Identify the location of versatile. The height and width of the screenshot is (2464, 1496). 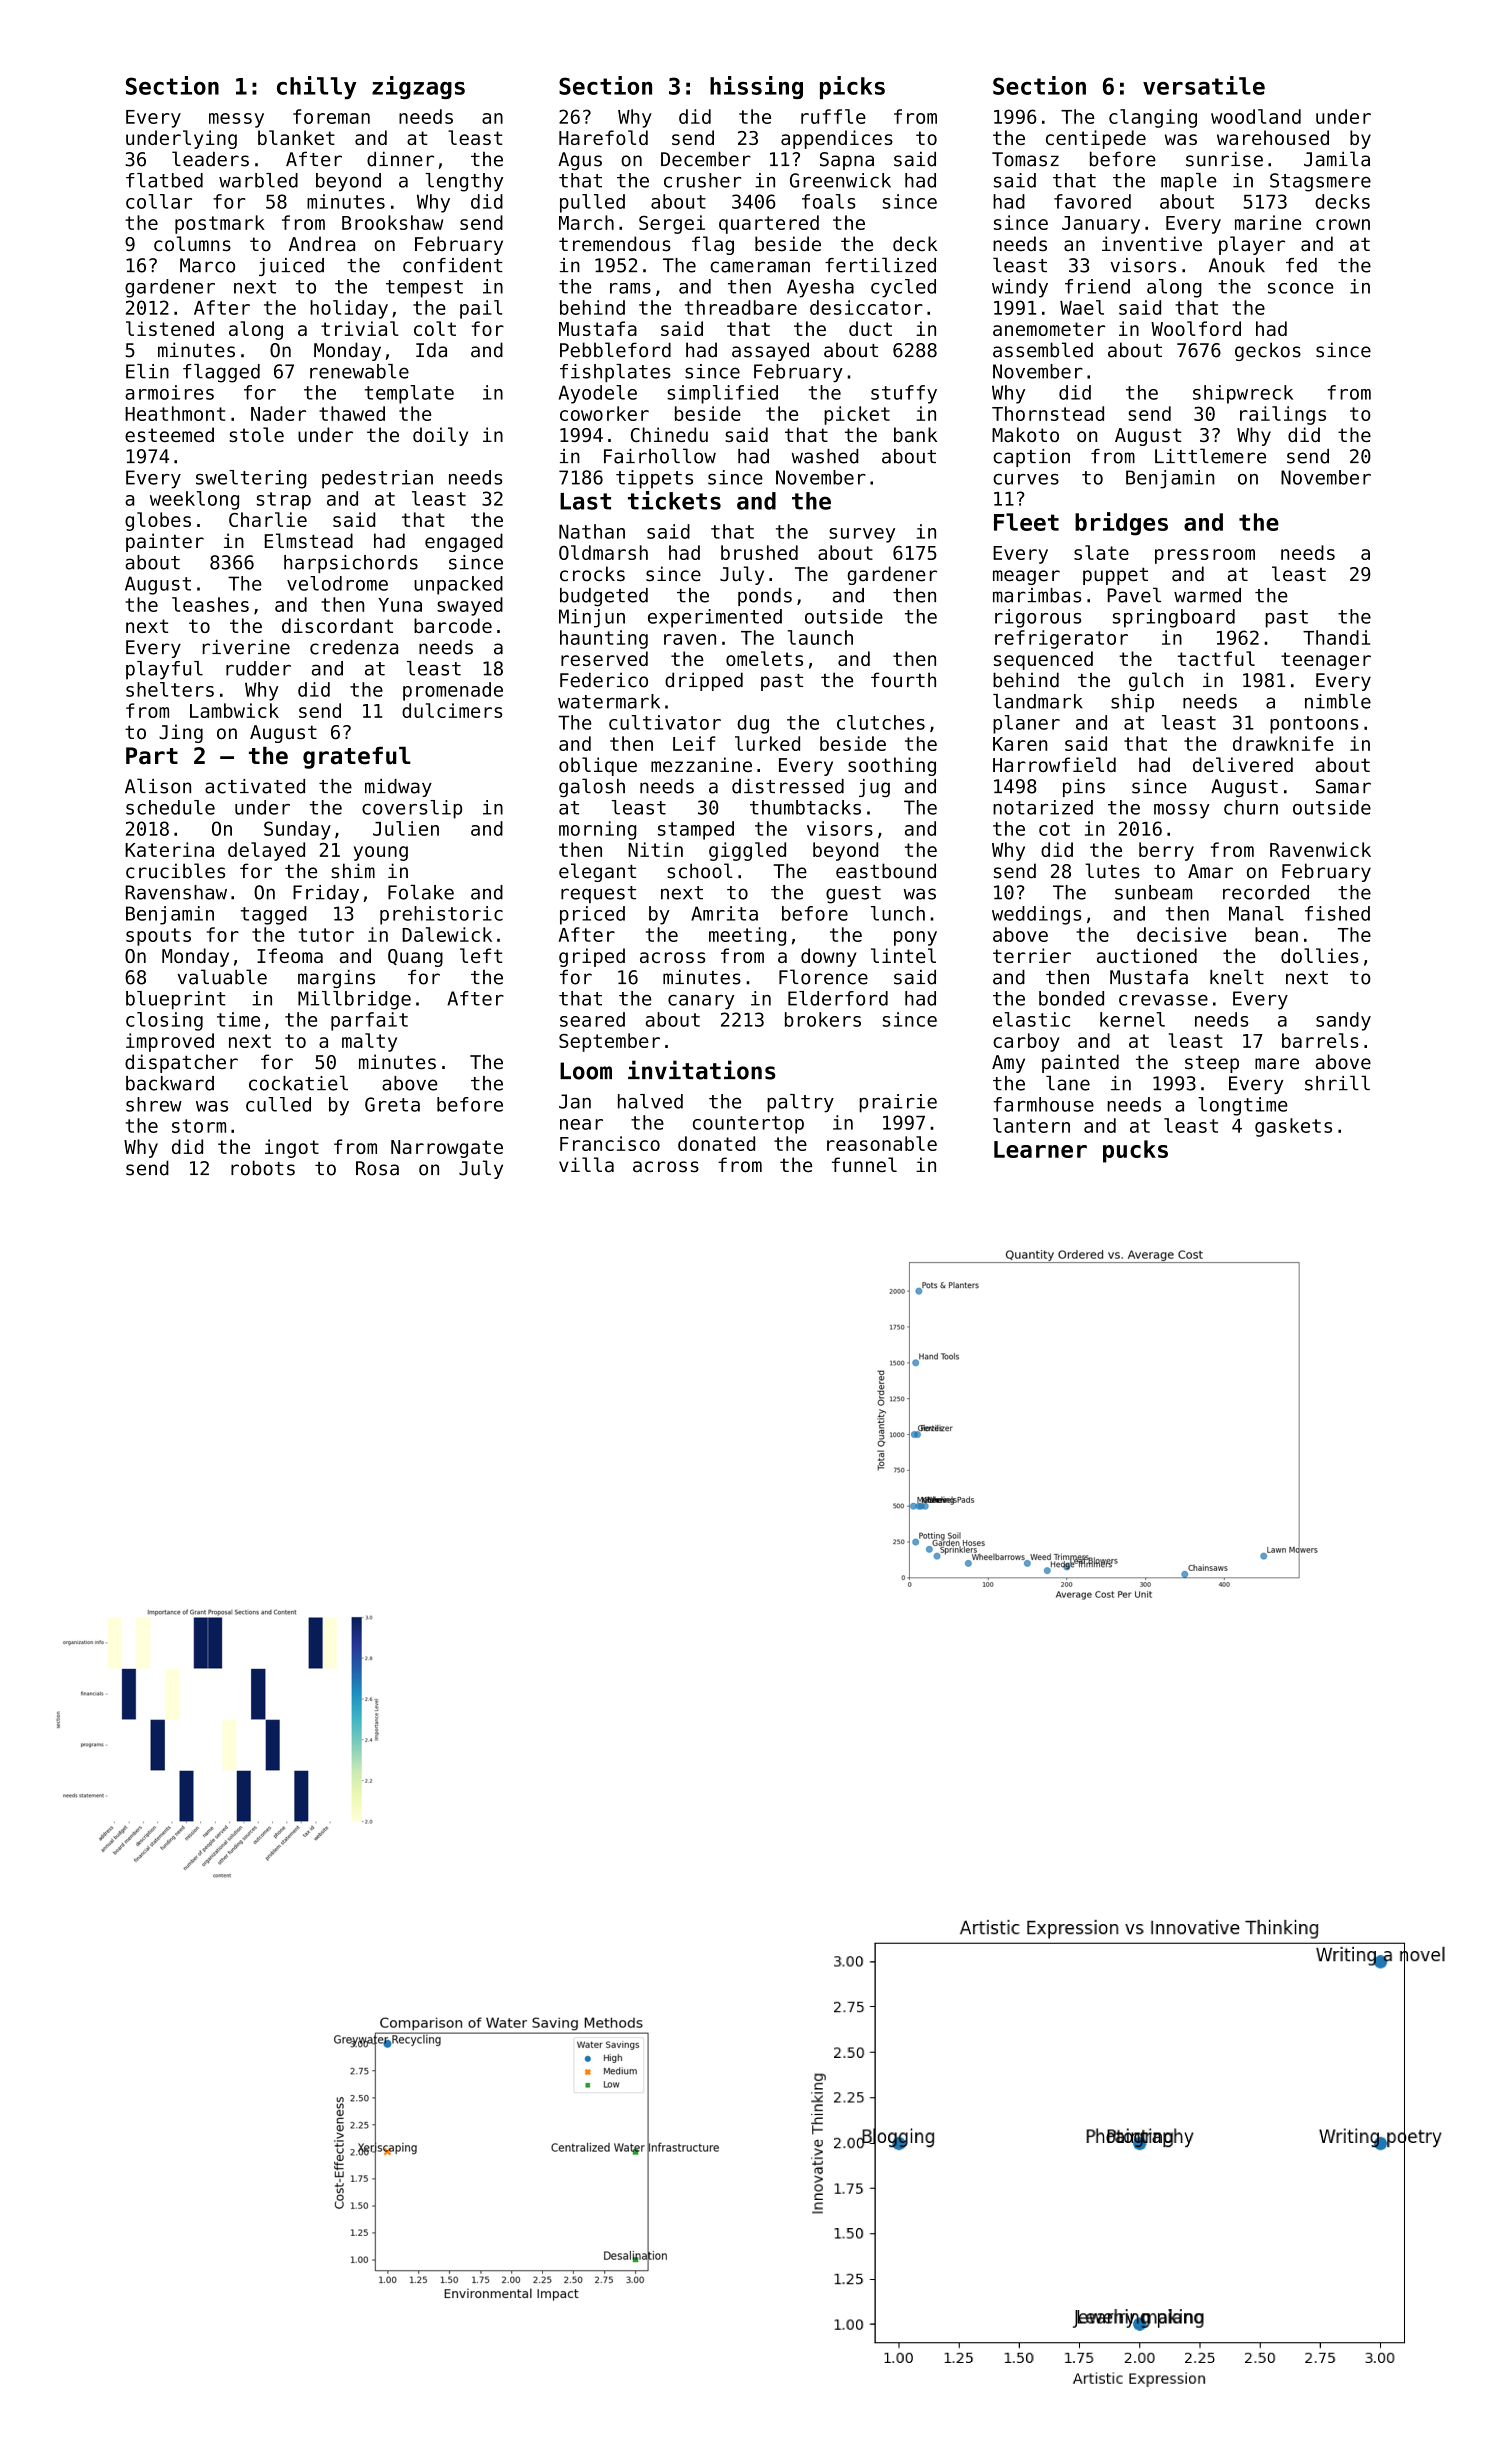
(1204, 85).
